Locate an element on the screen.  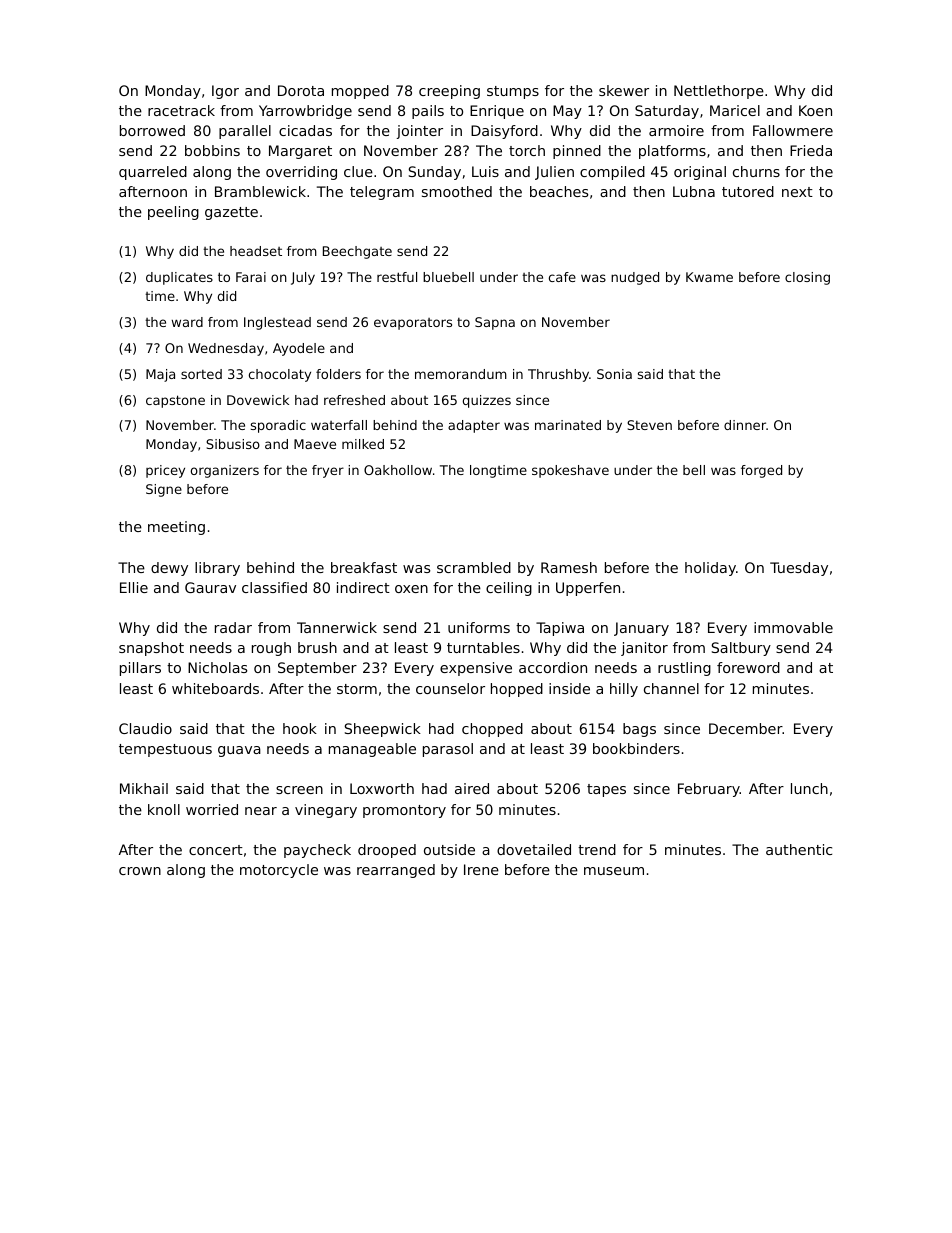
capstone is located at coordinates (175, 401).
